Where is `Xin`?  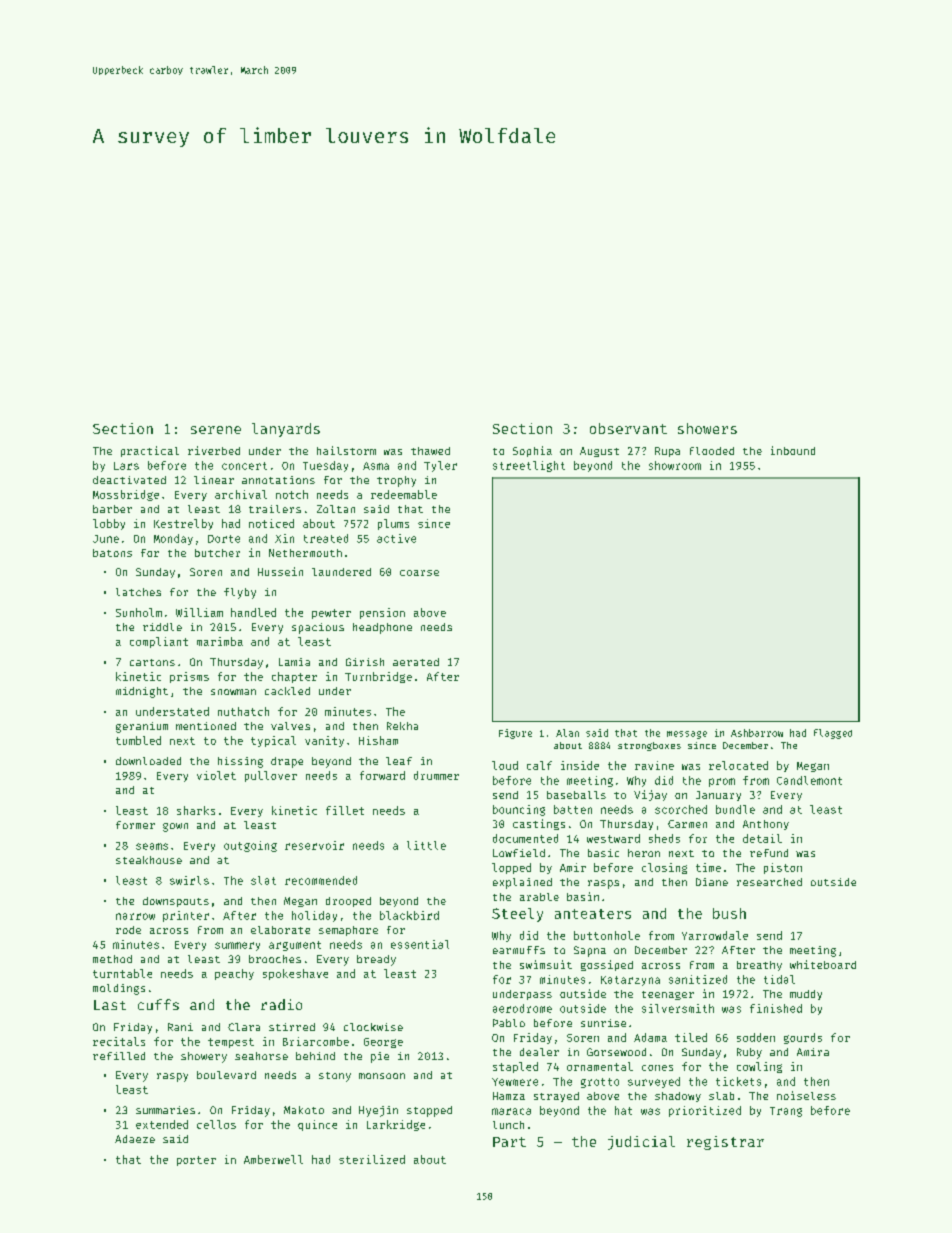 Xin is located at coordinates (284, 538).
